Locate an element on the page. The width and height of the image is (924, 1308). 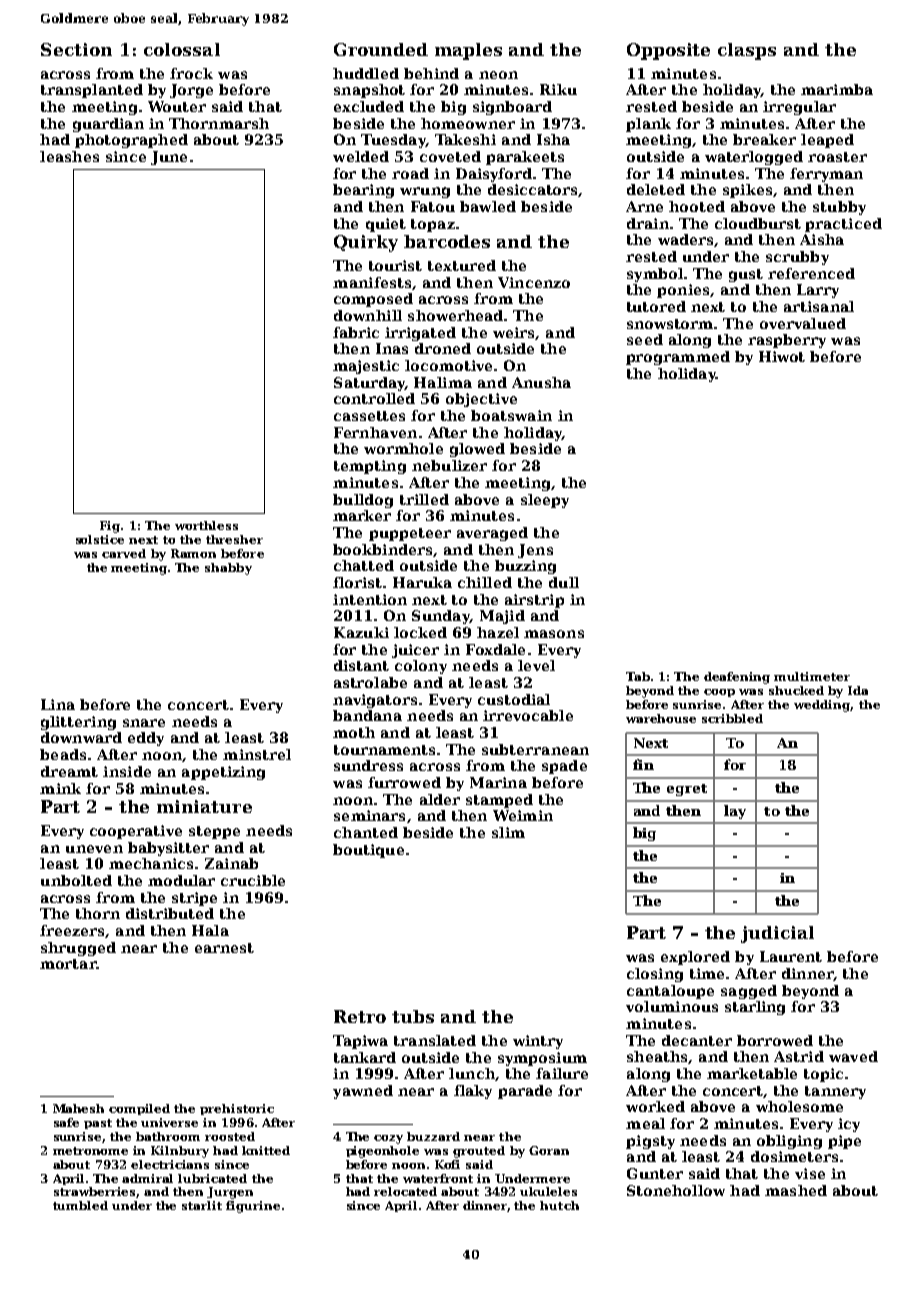
worthless is located at coordinates (206, 525).
